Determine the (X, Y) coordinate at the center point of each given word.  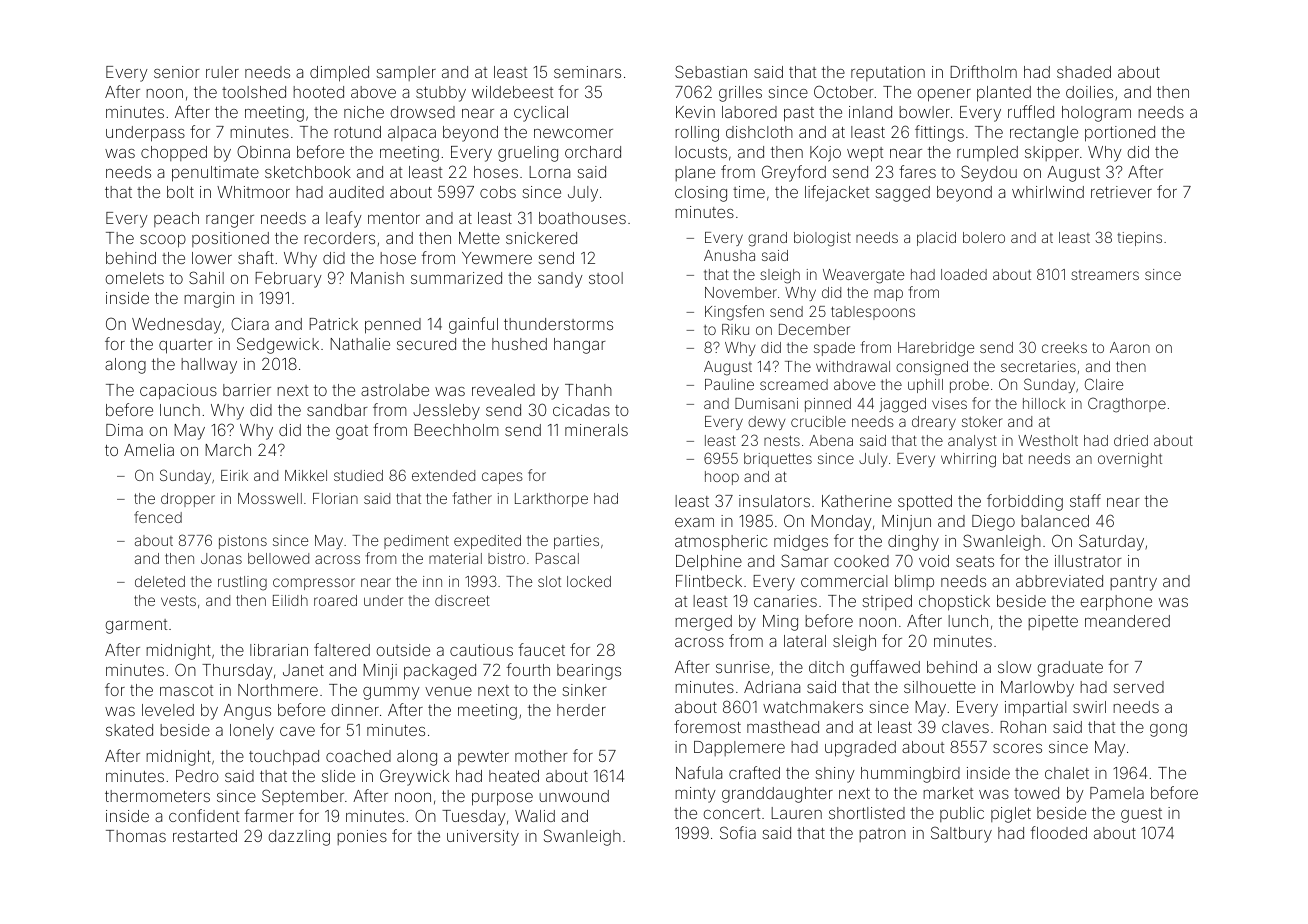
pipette (1053, 622)
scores (1017, 748)
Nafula (699, 772)
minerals (596, 430)
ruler (222, 72)
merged (703, 623)
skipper (1052, 153)
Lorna (549, 172)
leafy (344, 219)
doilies (1089, 92)
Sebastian (711, 71)
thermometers (157, 796)
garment (136, 626)
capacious (178, 392)
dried (1131, 440)
